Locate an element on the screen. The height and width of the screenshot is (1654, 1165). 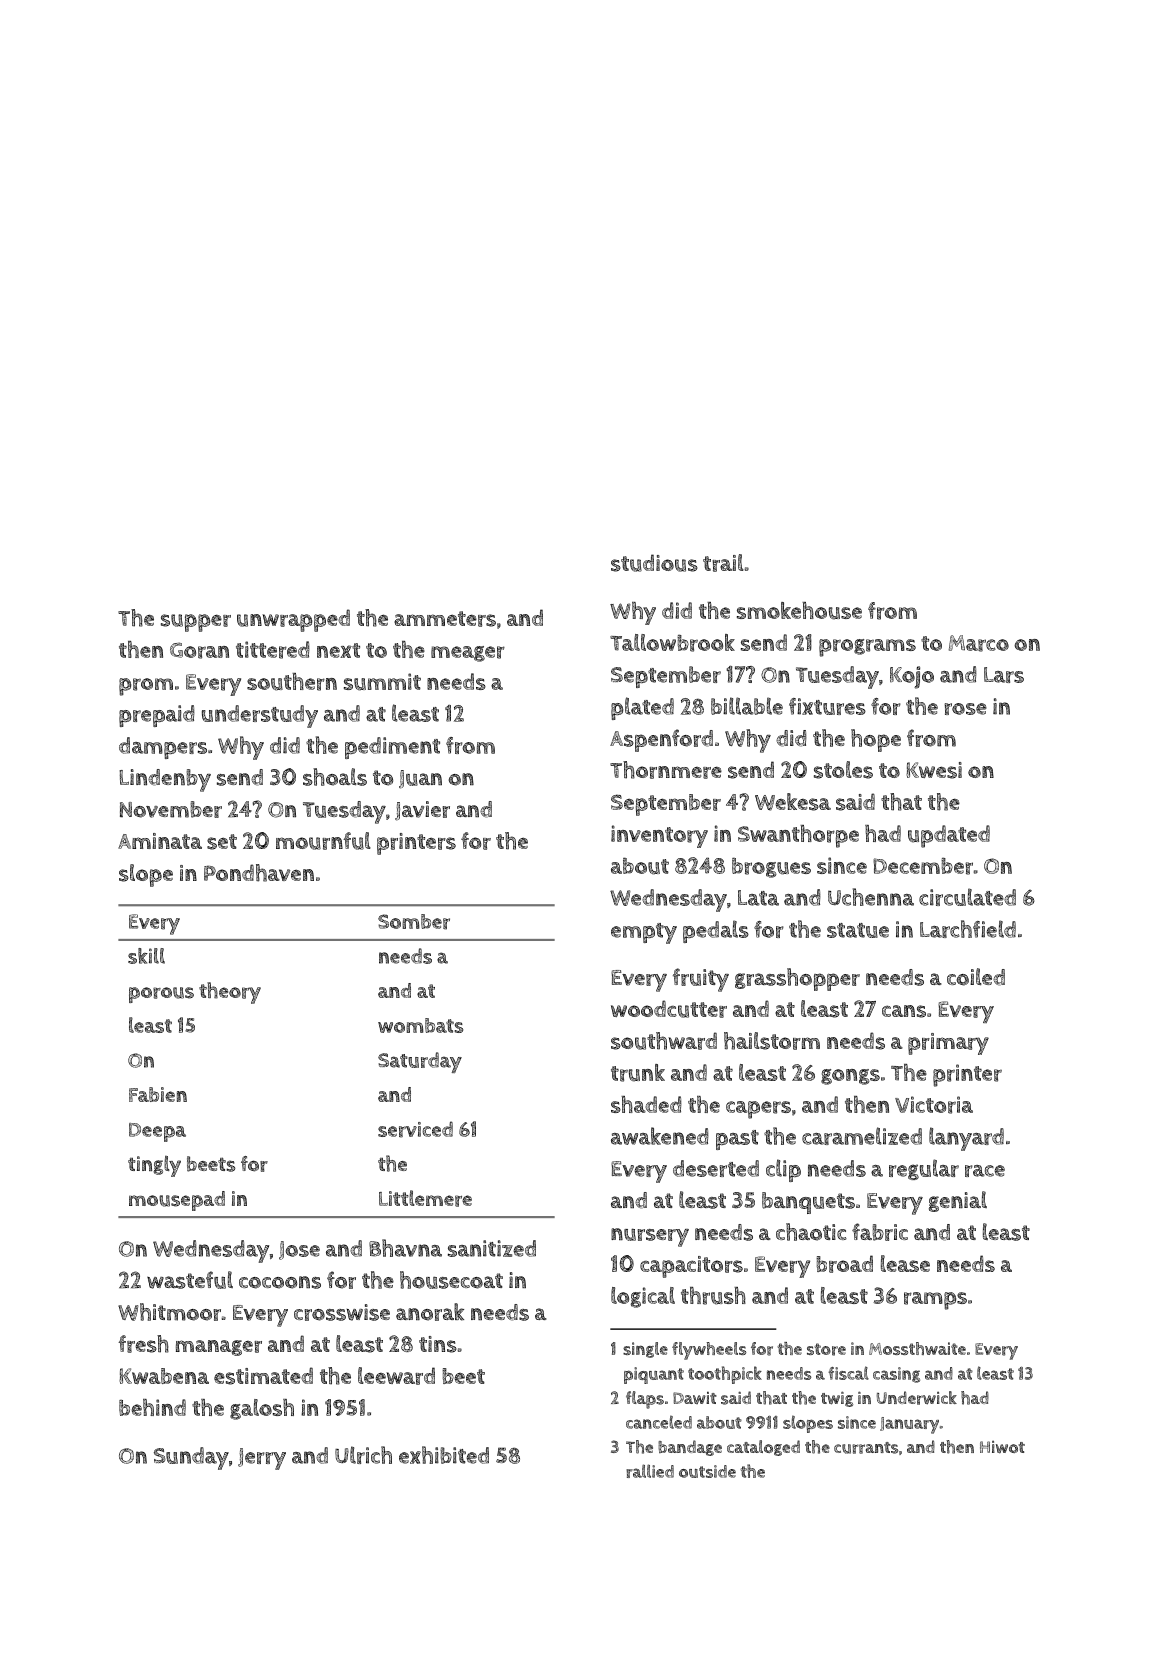
Saturday is located at coordinates (420, 1062).
